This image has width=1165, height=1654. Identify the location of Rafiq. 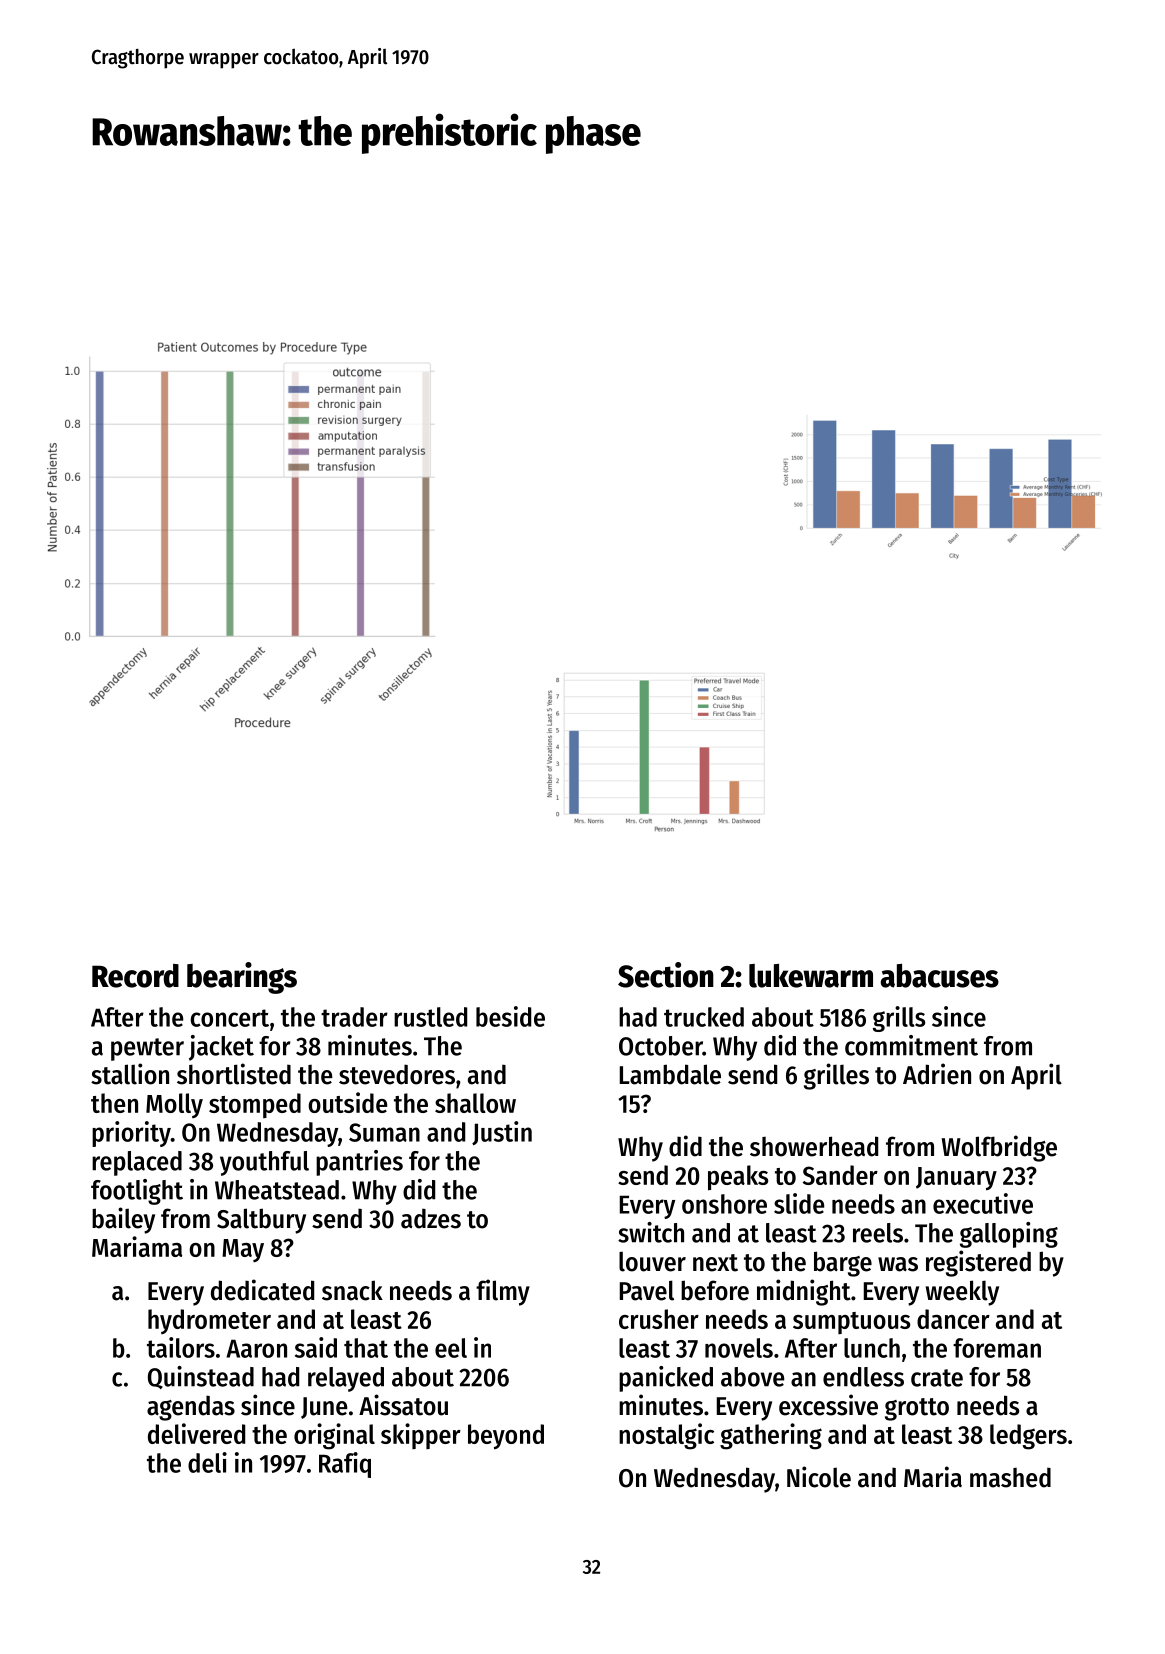
(345, 1465).
